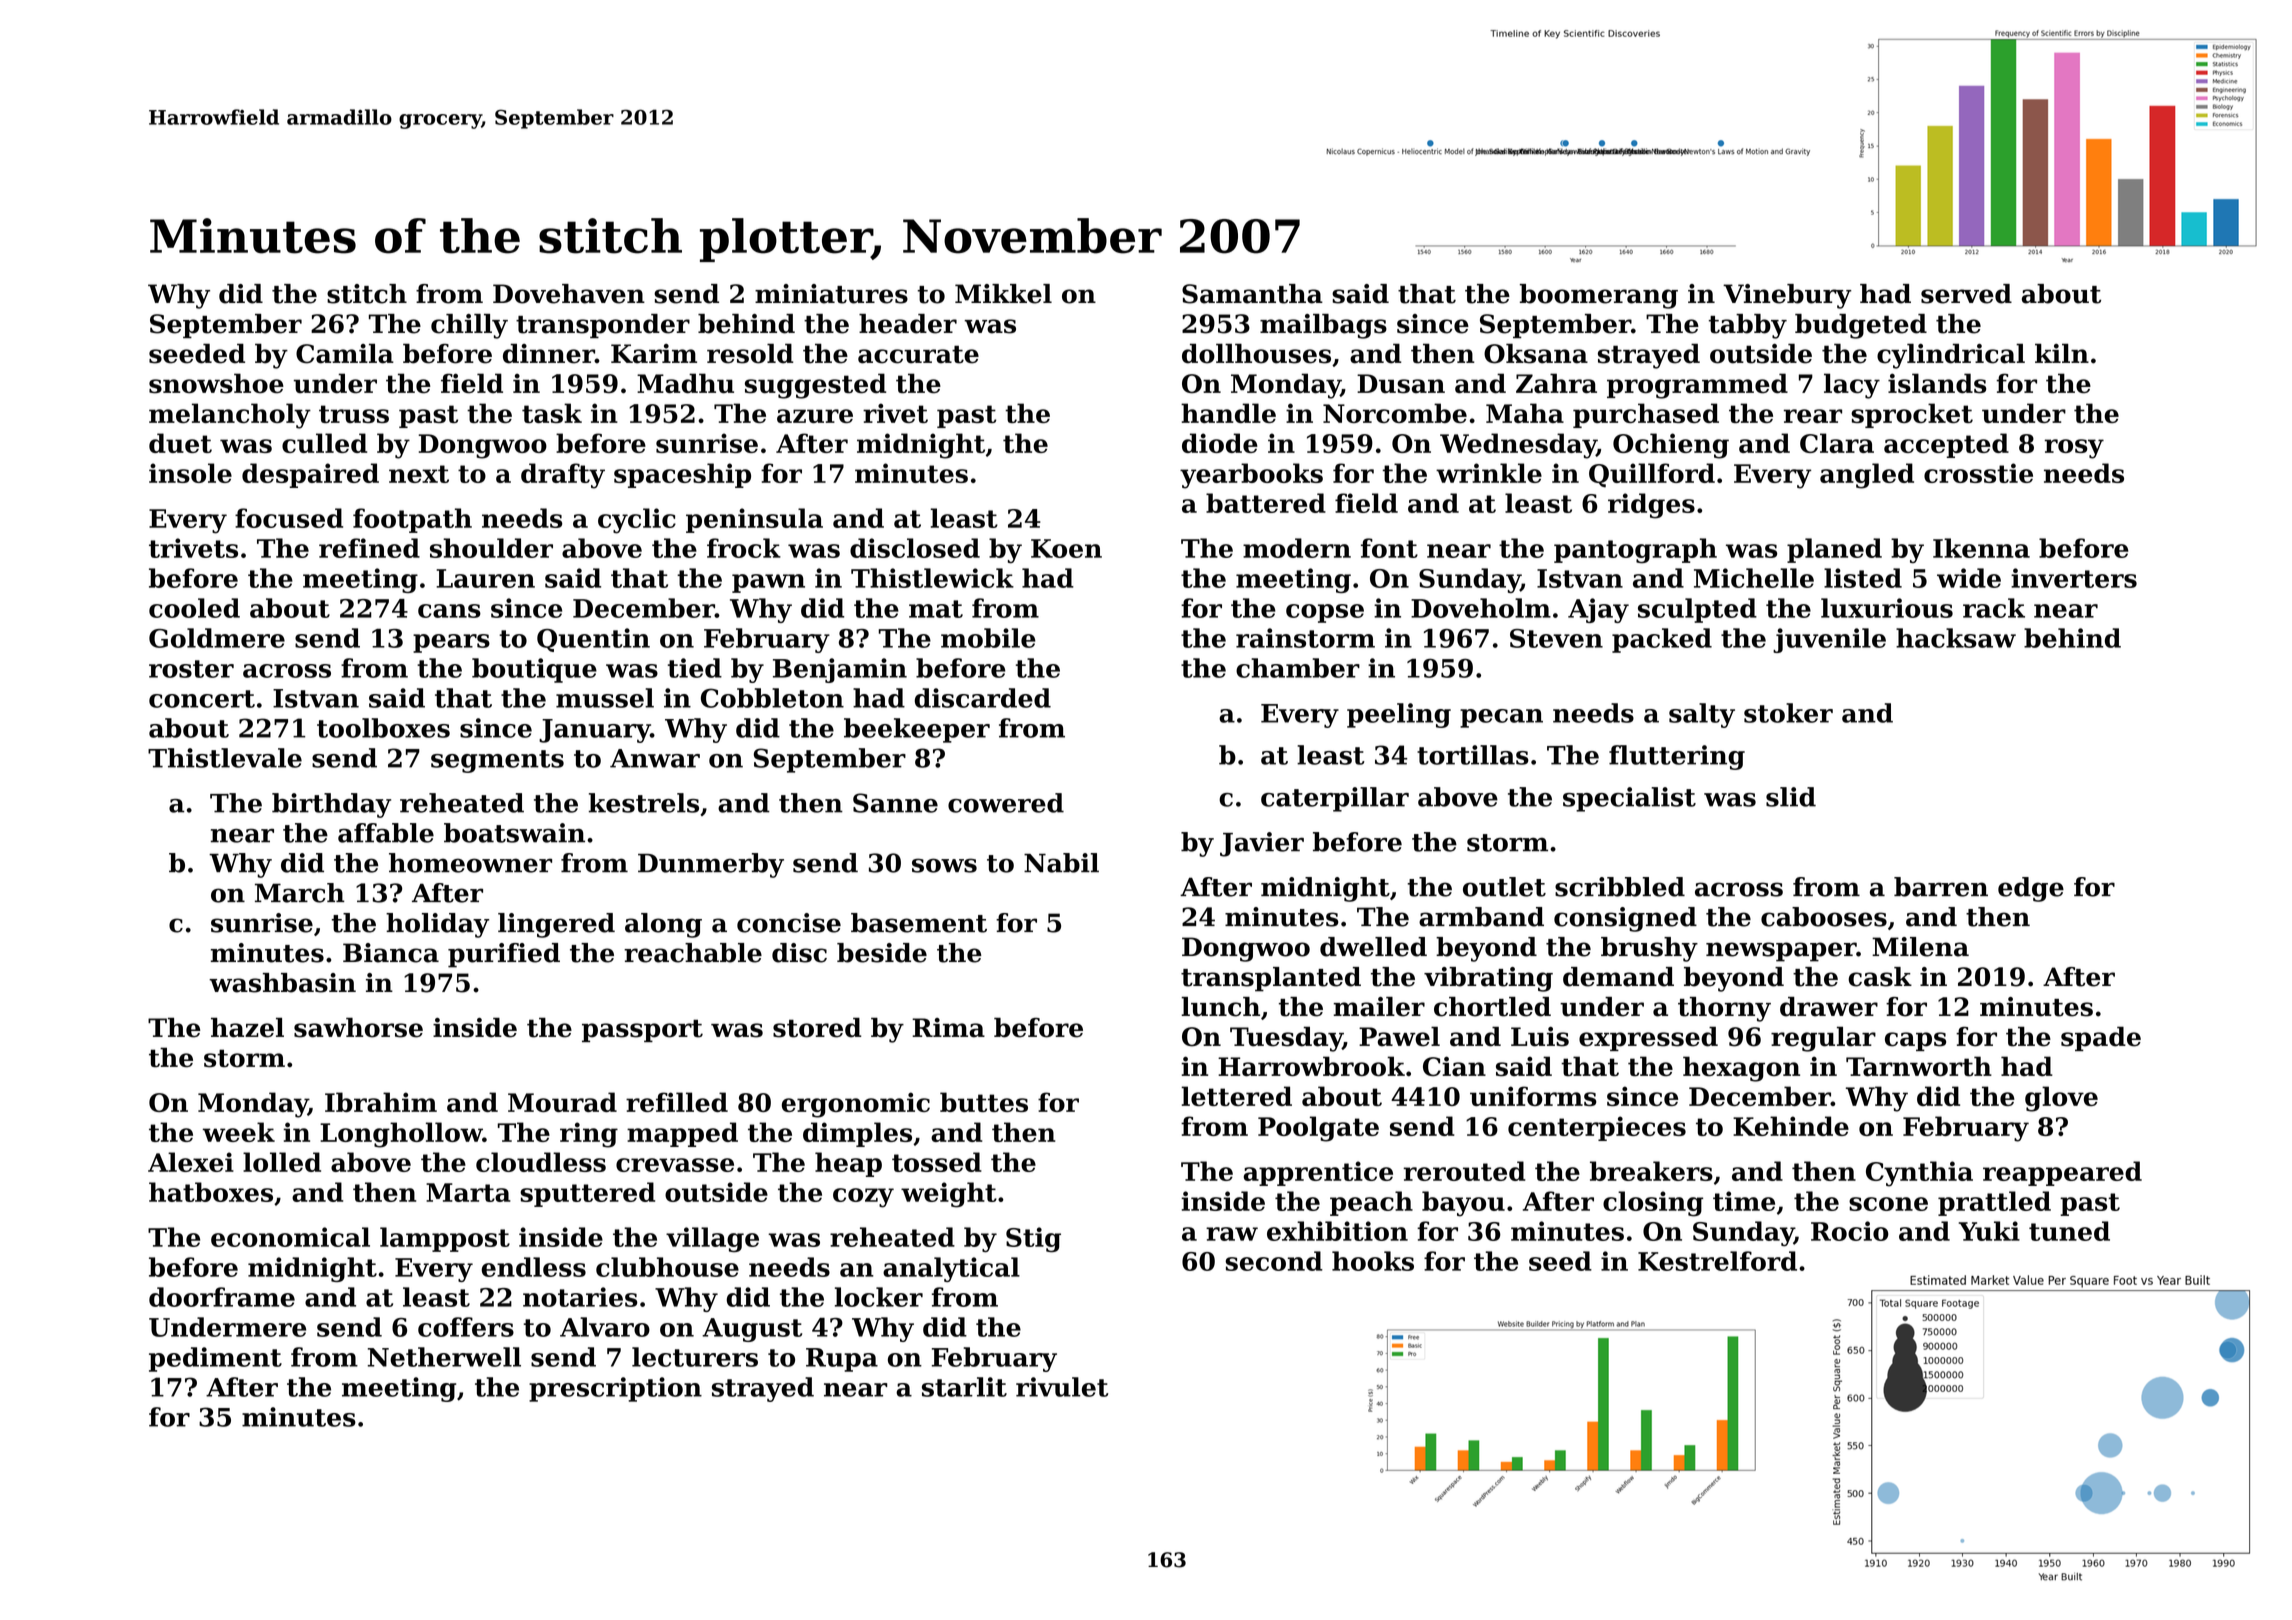 Image resolution: width=2292 pixels, height=1620 pixels. Describe the element at coordinates (964, 1387) in the screenshot. I see `starlit` at that location.
